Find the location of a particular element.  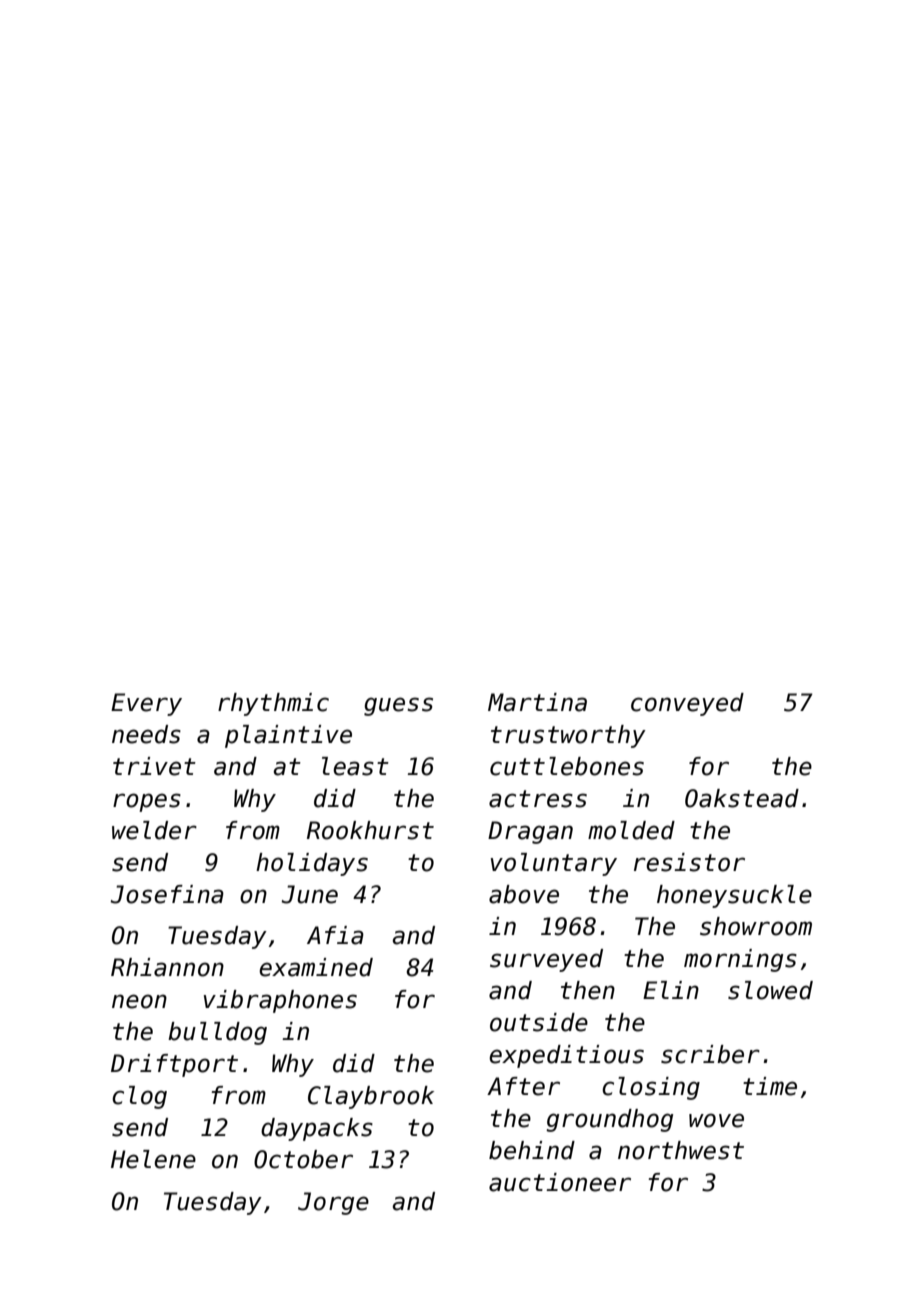

After is located at coordinates (523, 1086).
